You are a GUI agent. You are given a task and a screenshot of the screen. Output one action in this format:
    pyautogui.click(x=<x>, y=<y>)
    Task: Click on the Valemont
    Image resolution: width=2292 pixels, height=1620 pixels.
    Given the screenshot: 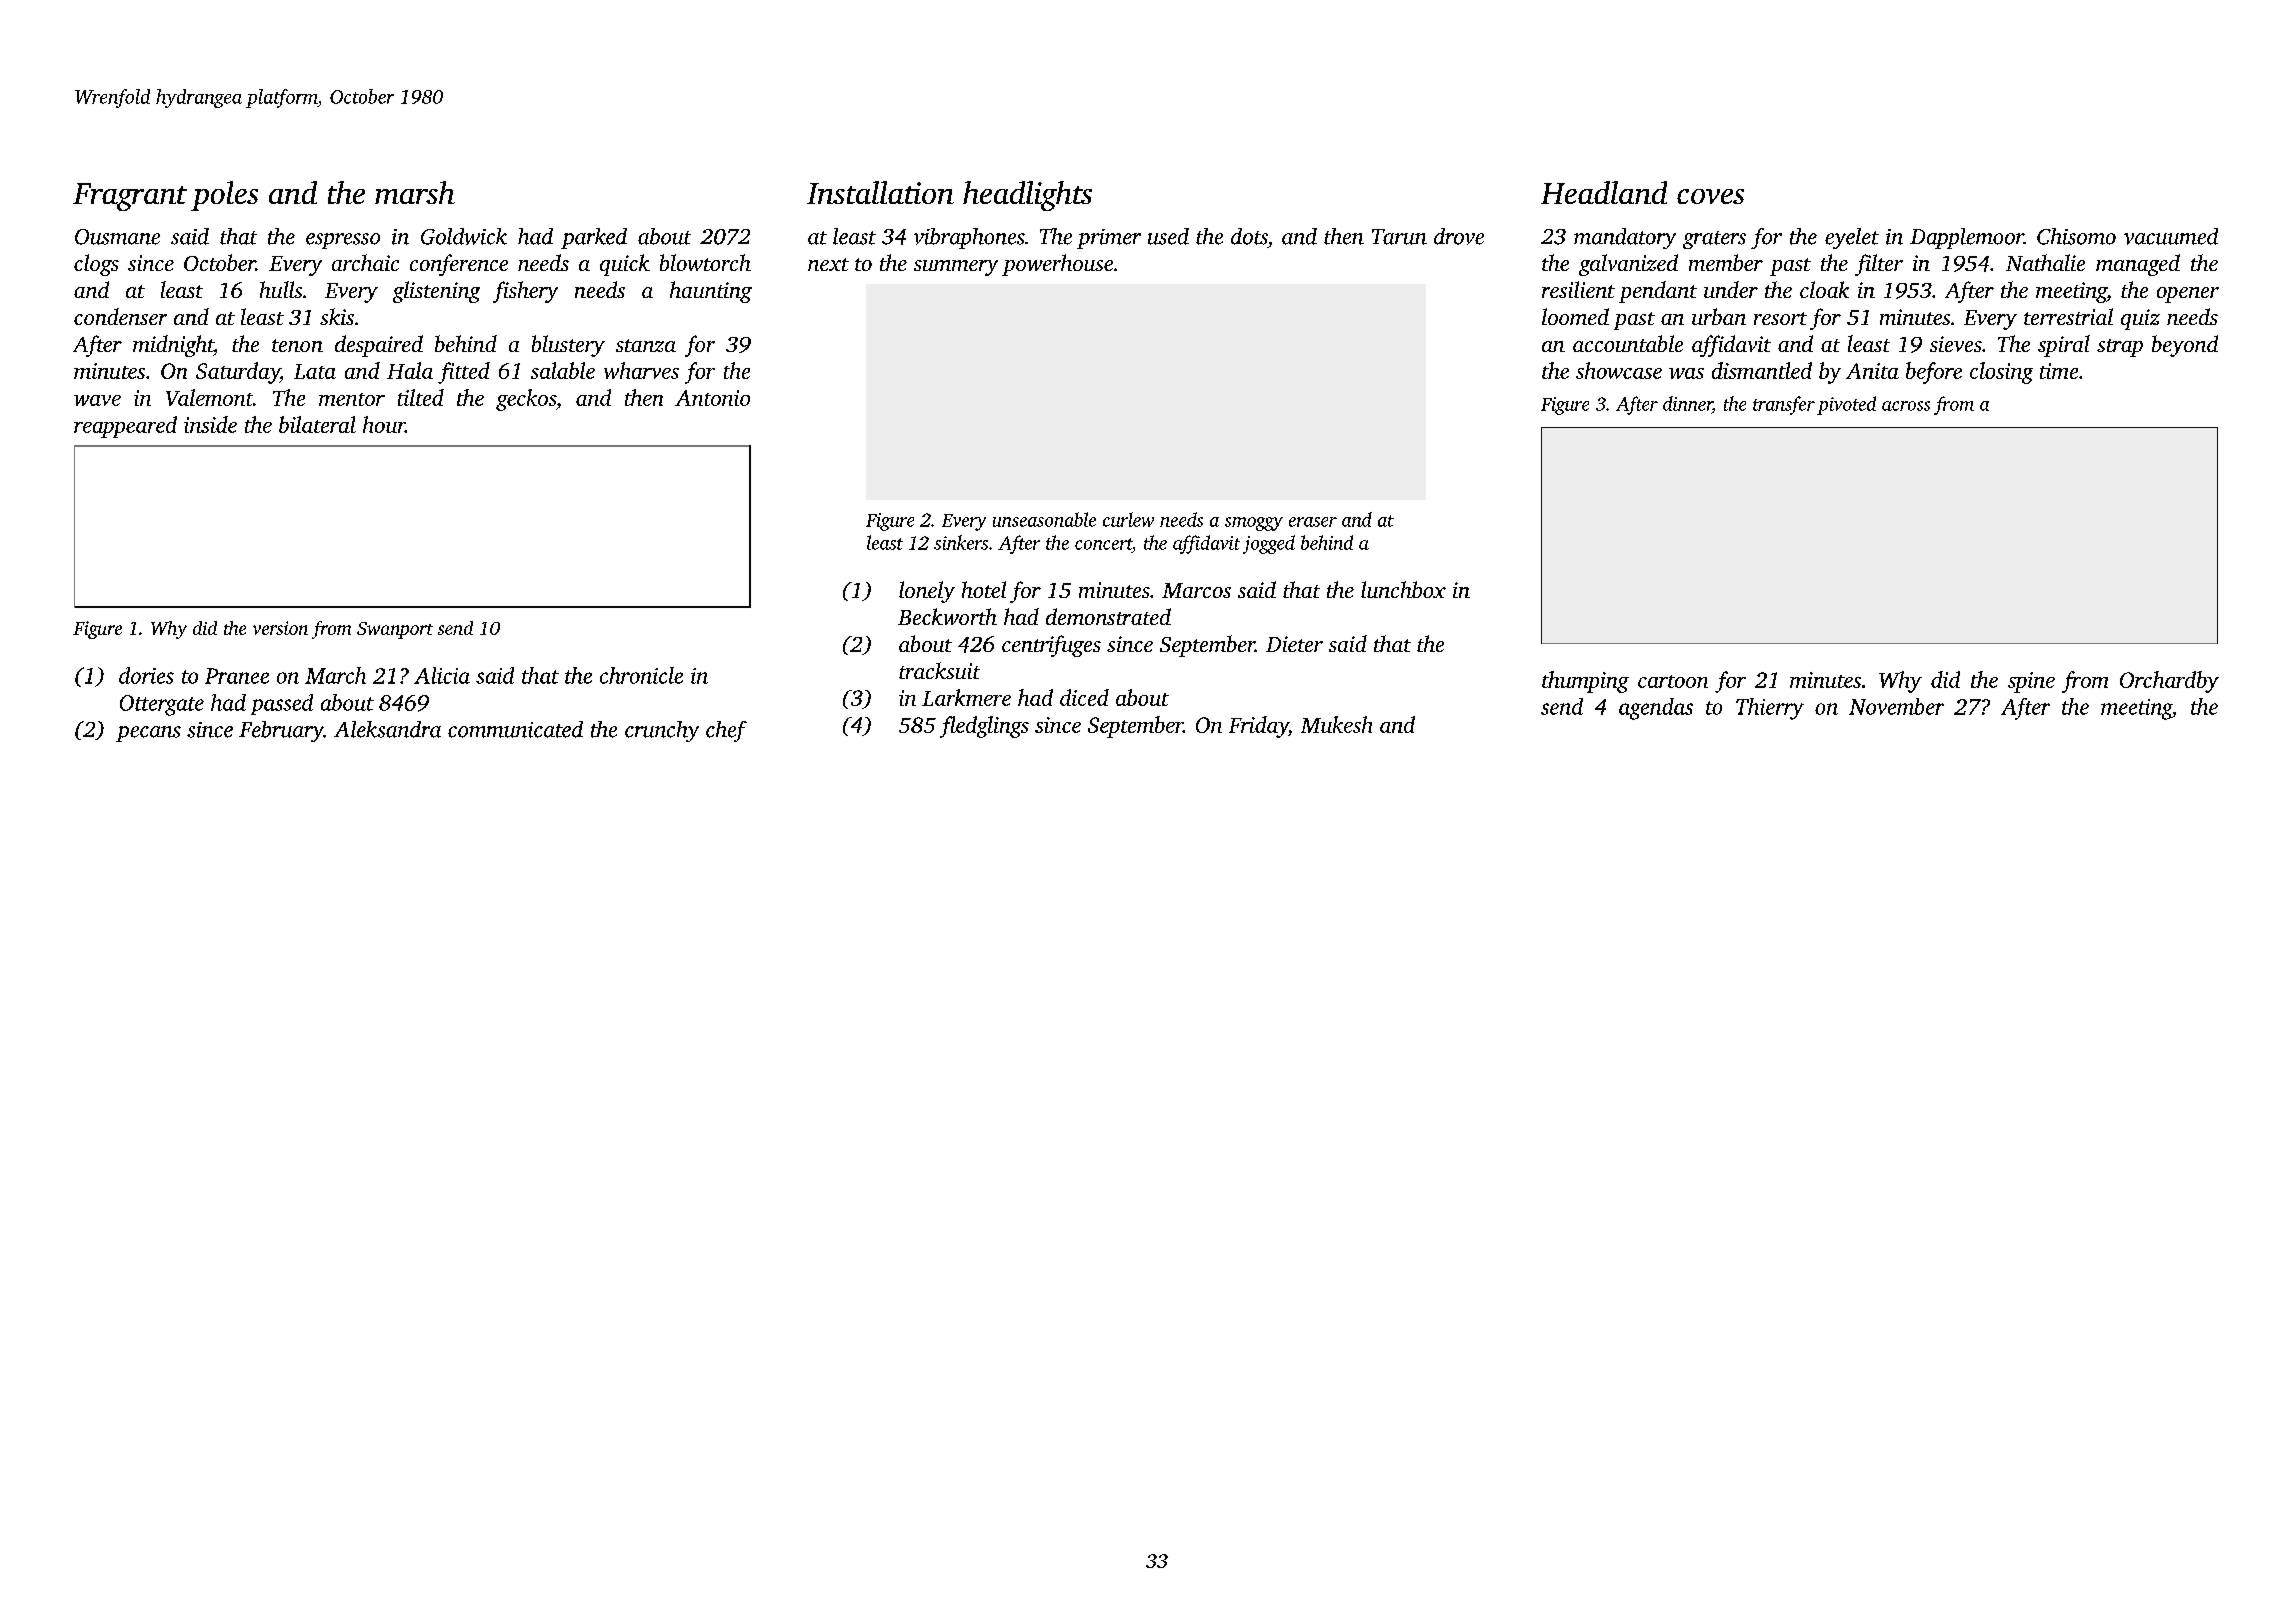 What is the action you would take?
    pyautogui.click(x=209, y=397)
